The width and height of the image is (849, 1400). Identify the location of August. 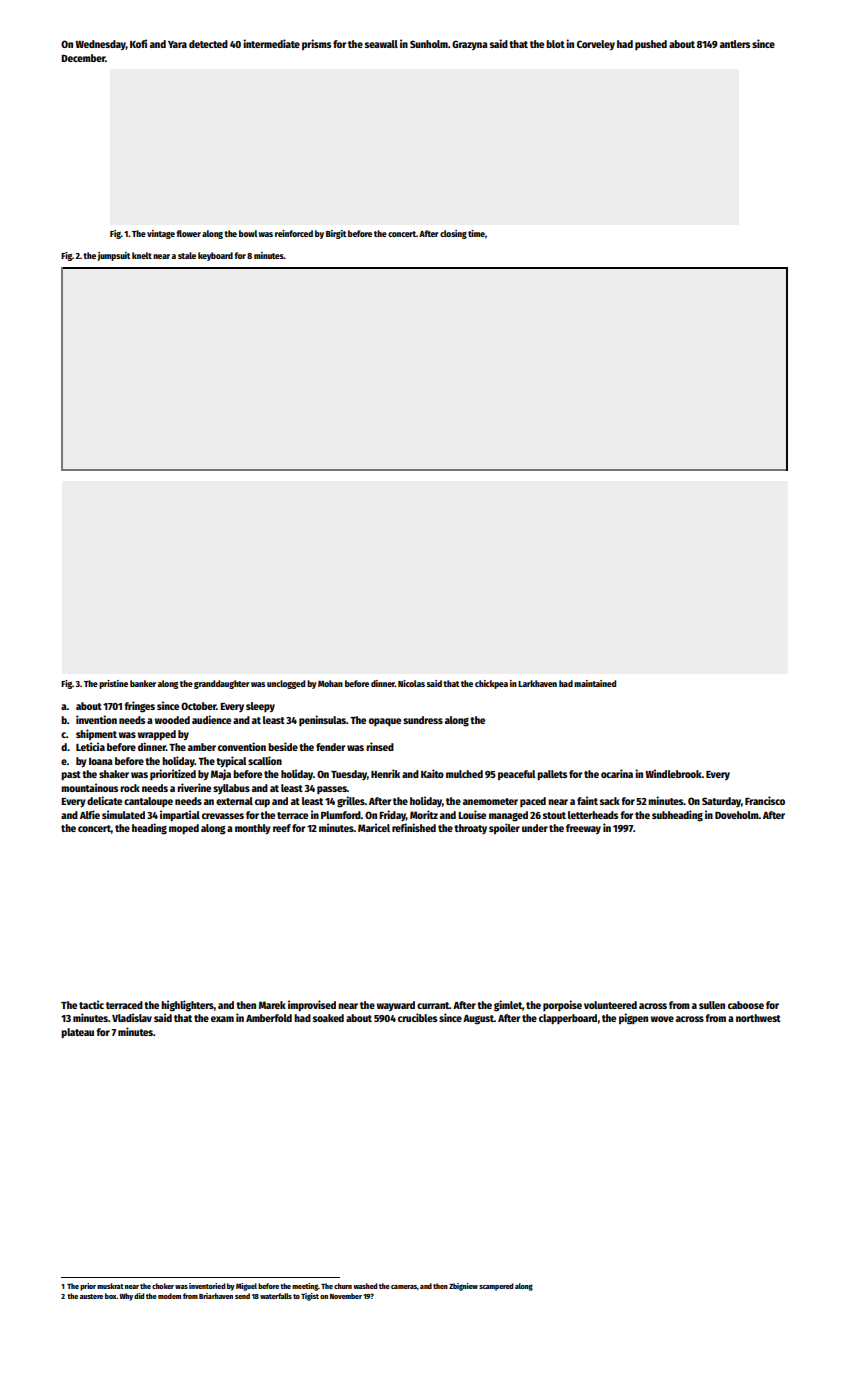
(478, 1020).
